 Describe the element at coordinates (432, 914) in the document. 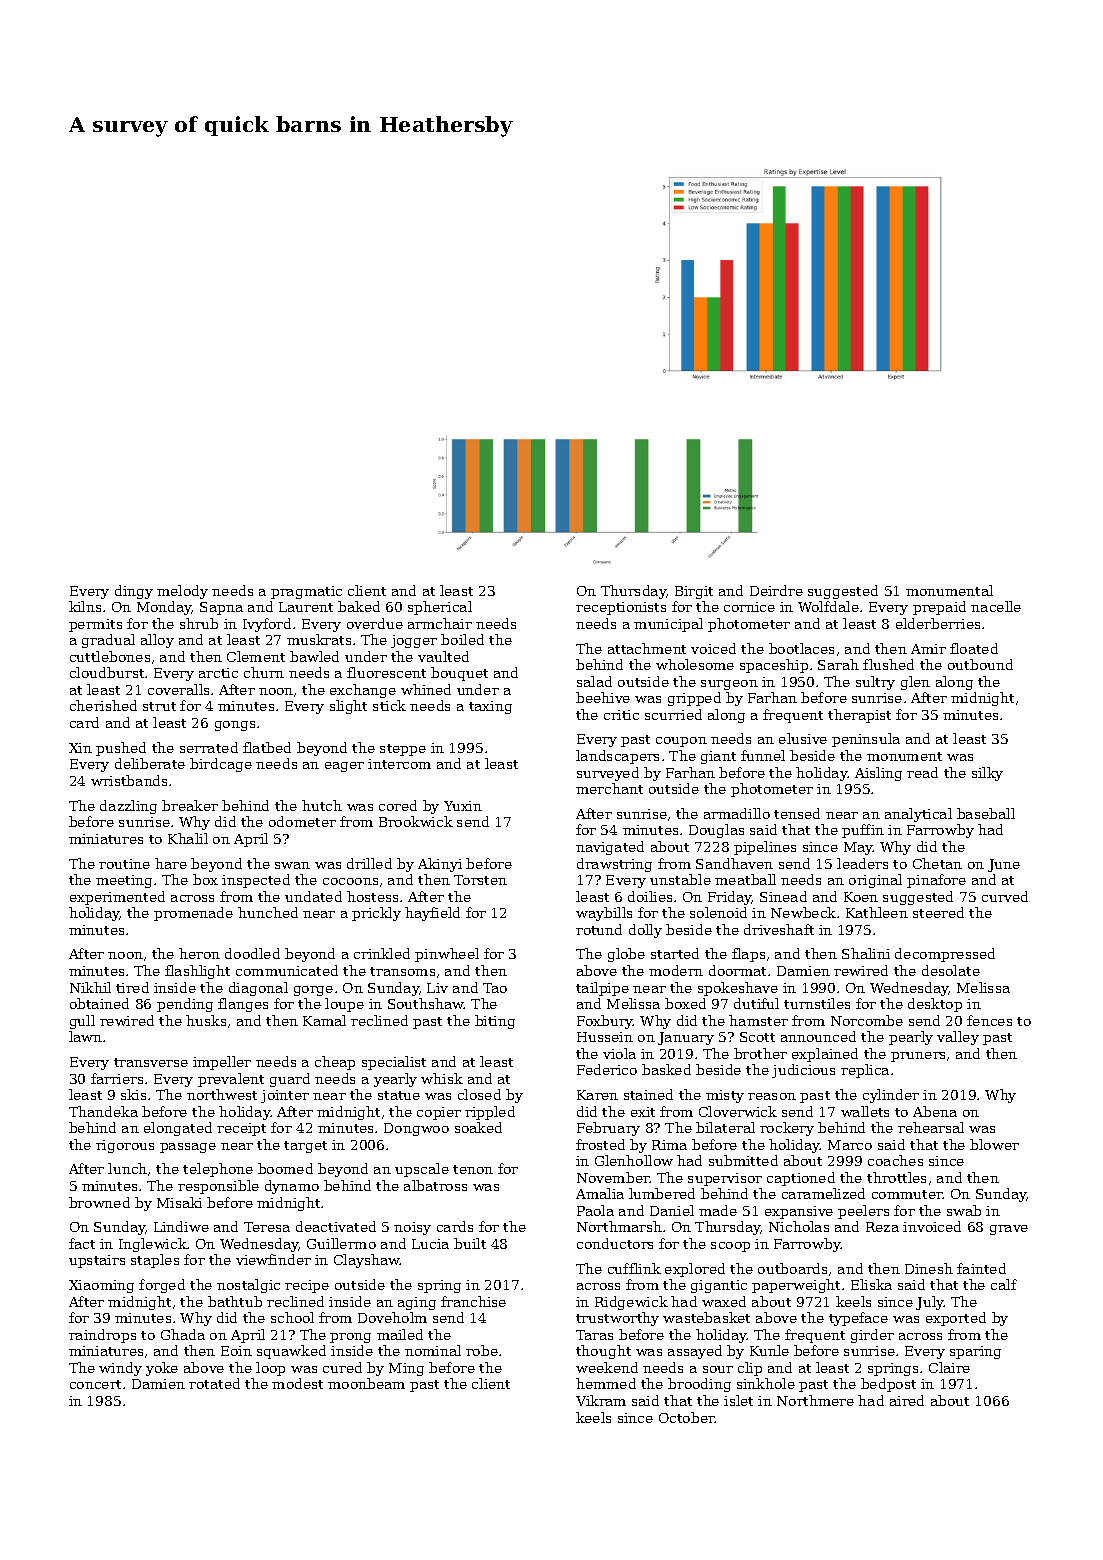

I see `hayfield` at that location.
